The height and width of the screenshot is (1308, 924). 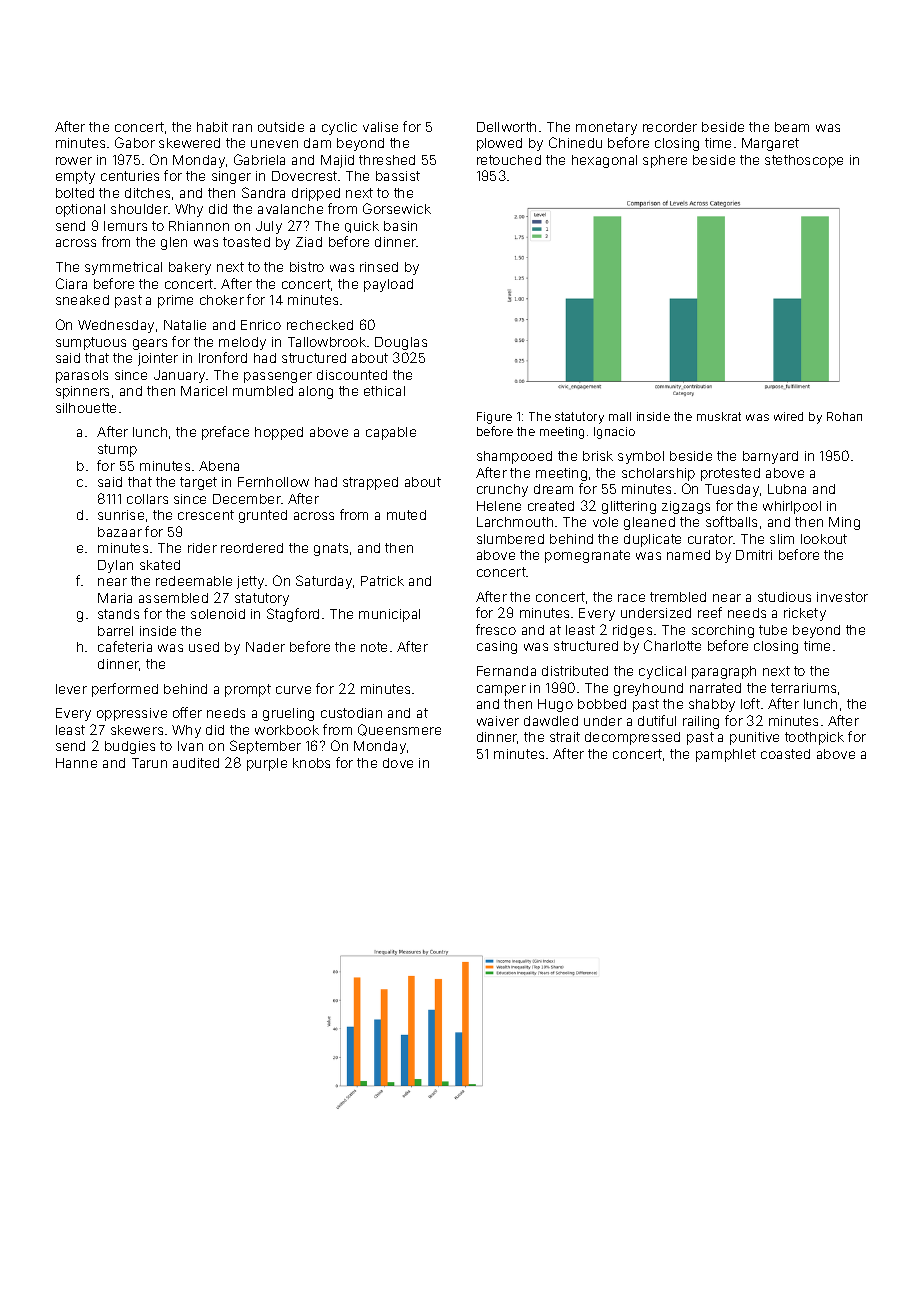 What do you see at coordinates (246, 242) in the screenshot?
I see `toasted` at bounding box center [246, 242].
